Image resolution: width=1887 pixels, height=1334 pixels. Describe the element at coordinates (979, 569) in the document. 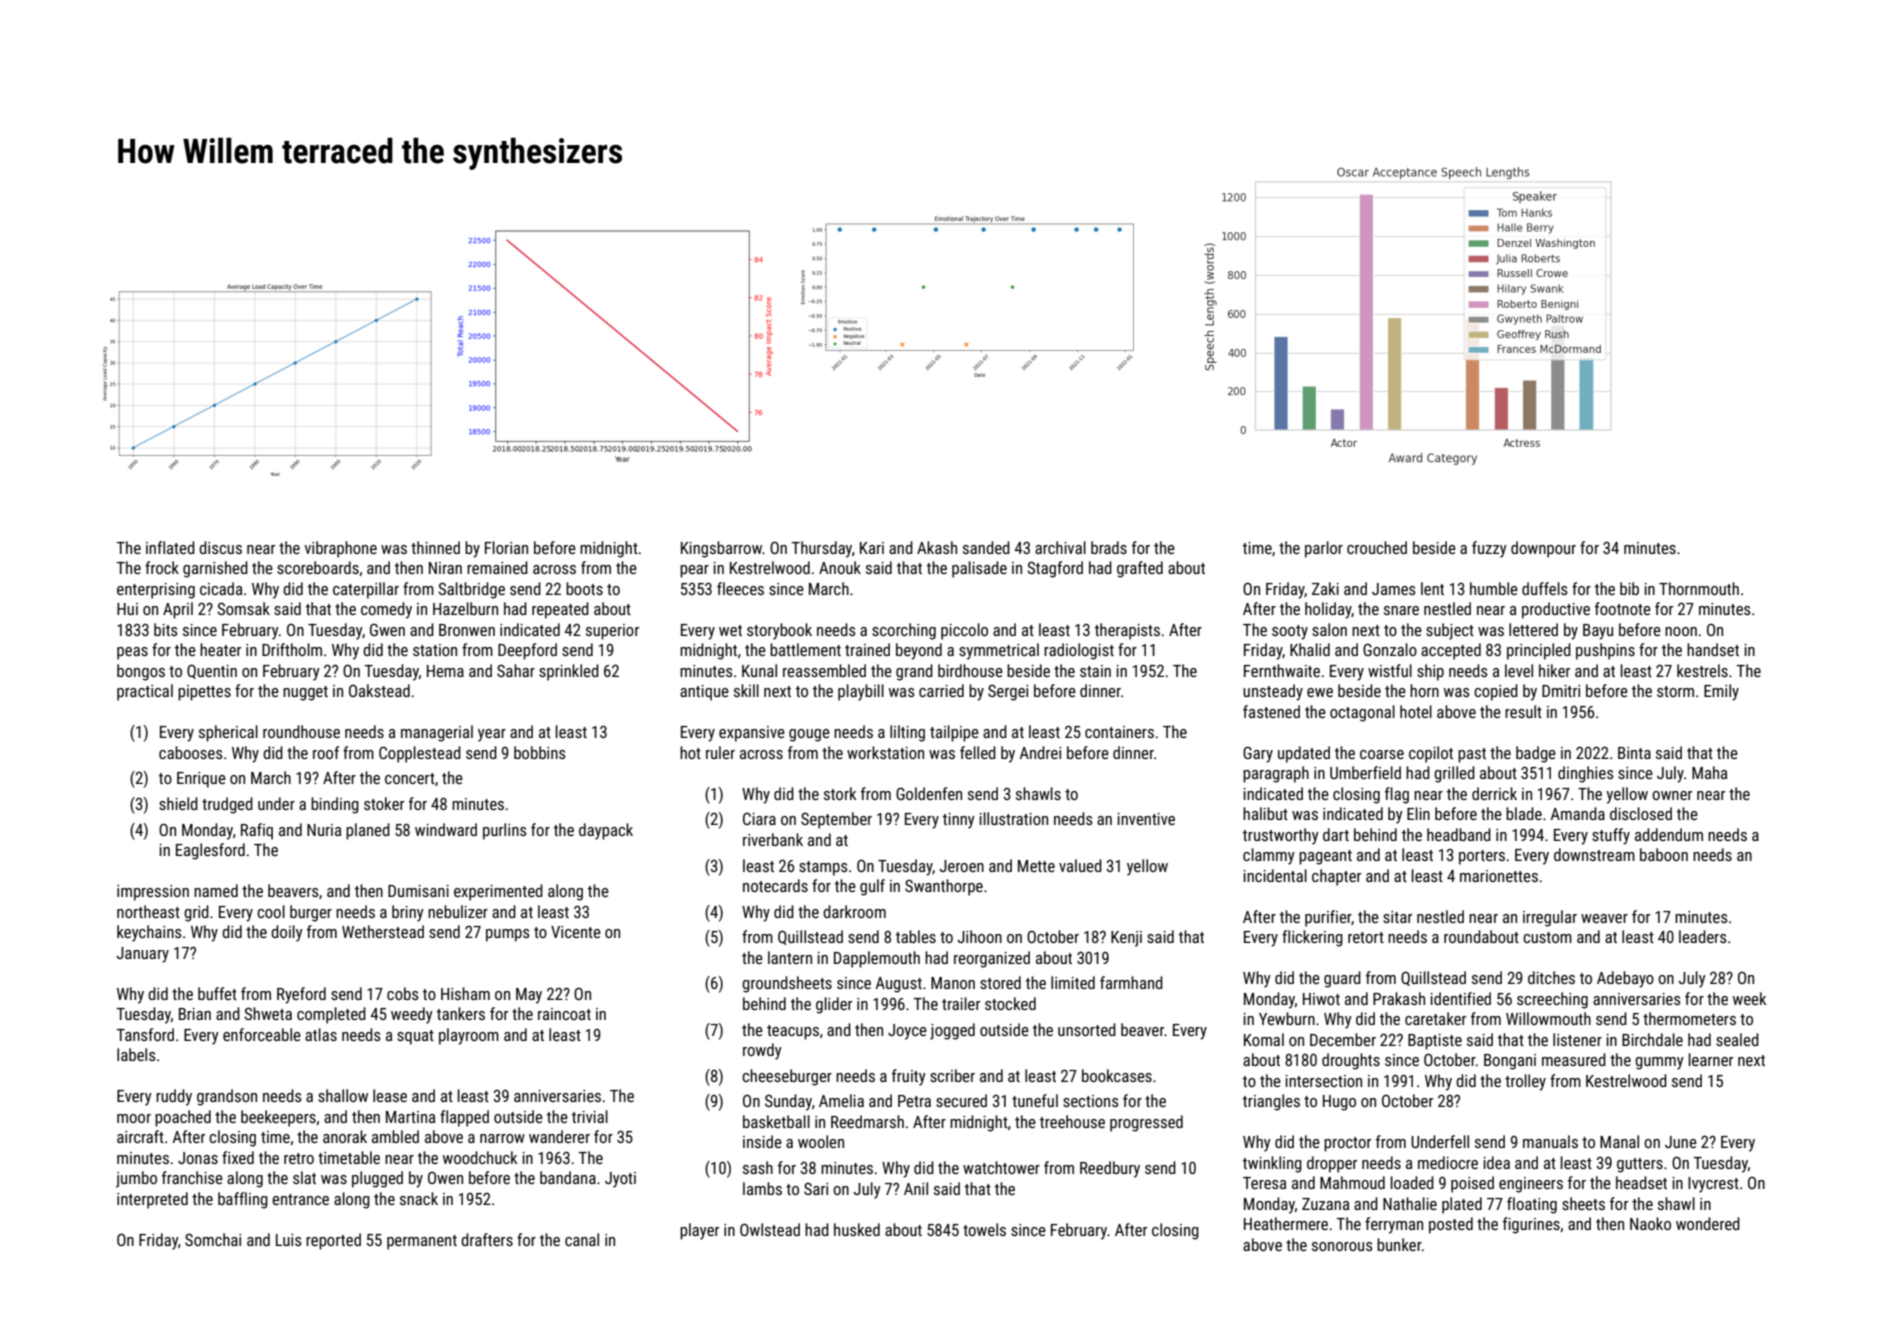

I see `palisade` at that location.
